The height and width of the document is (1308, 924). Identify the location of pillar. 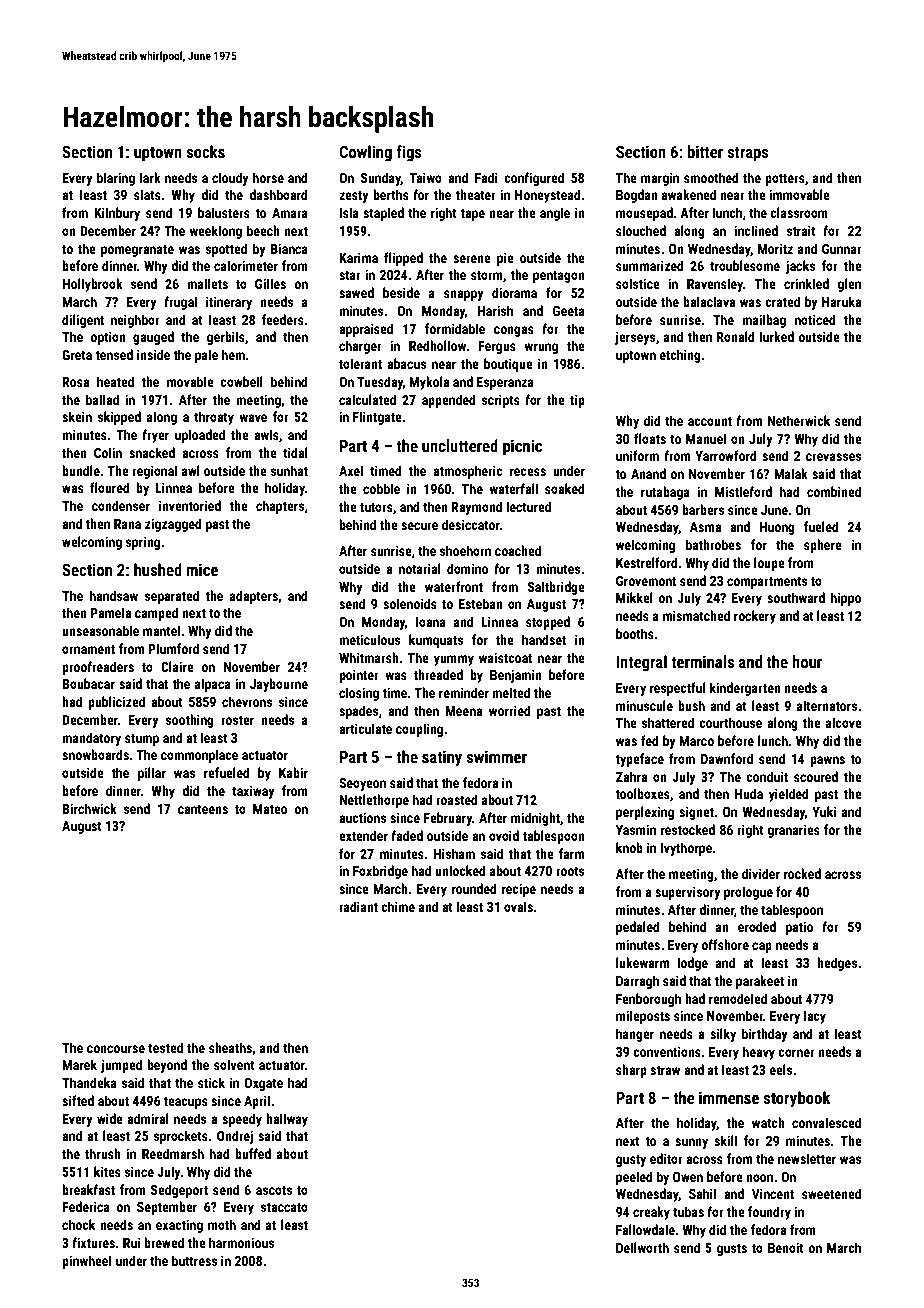
(152, 774).
